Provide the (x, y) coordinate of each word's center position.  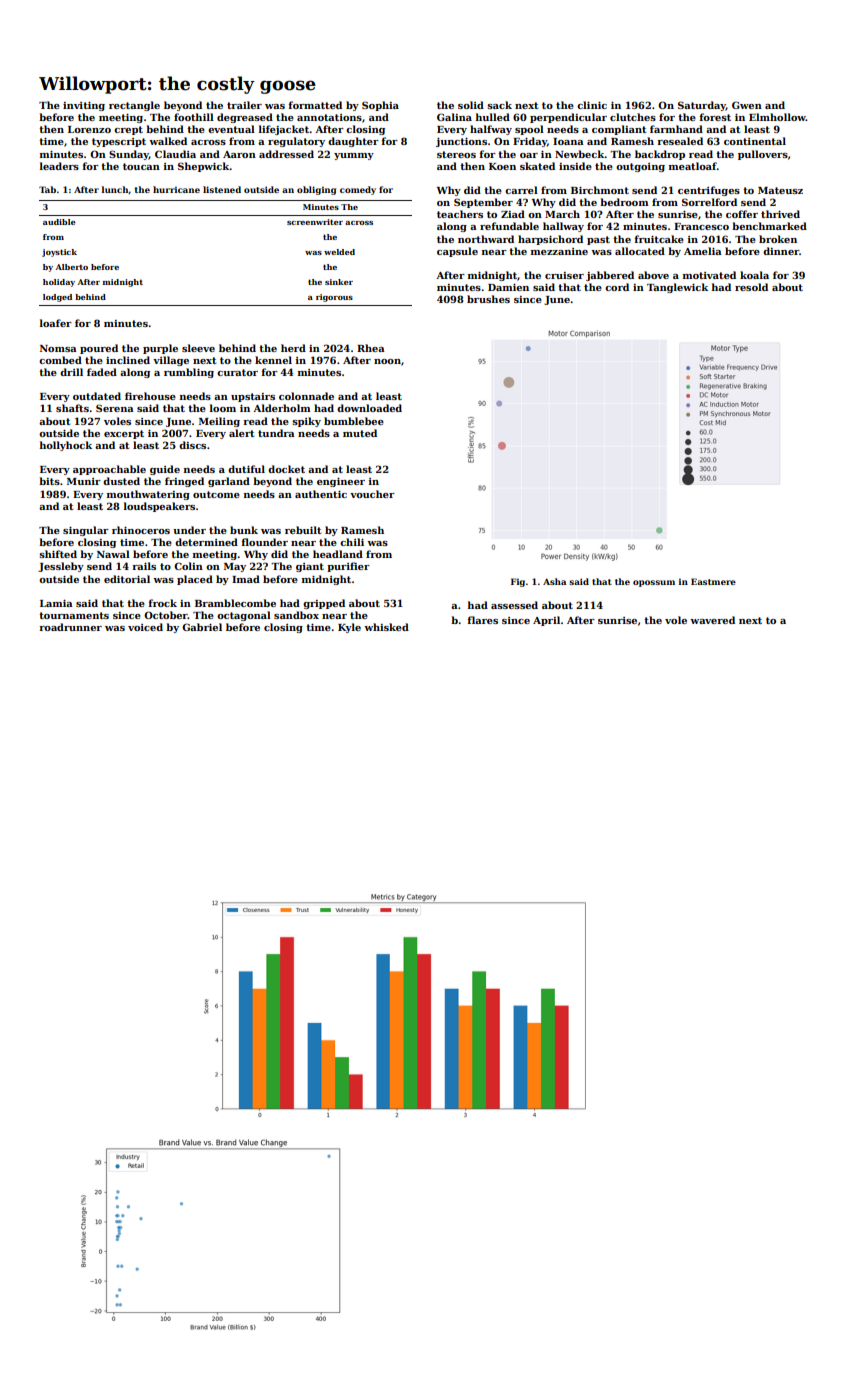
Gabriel (202, 627)
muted (360, 433)
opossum (654, 583)
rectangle (134, 106)
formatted (315, 105)
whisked (386, 627)
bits (49, 481)
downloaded (369, 408)
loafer (56, 323)
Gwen (747, 105)
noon (387, 361)
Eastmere (713, 581)
